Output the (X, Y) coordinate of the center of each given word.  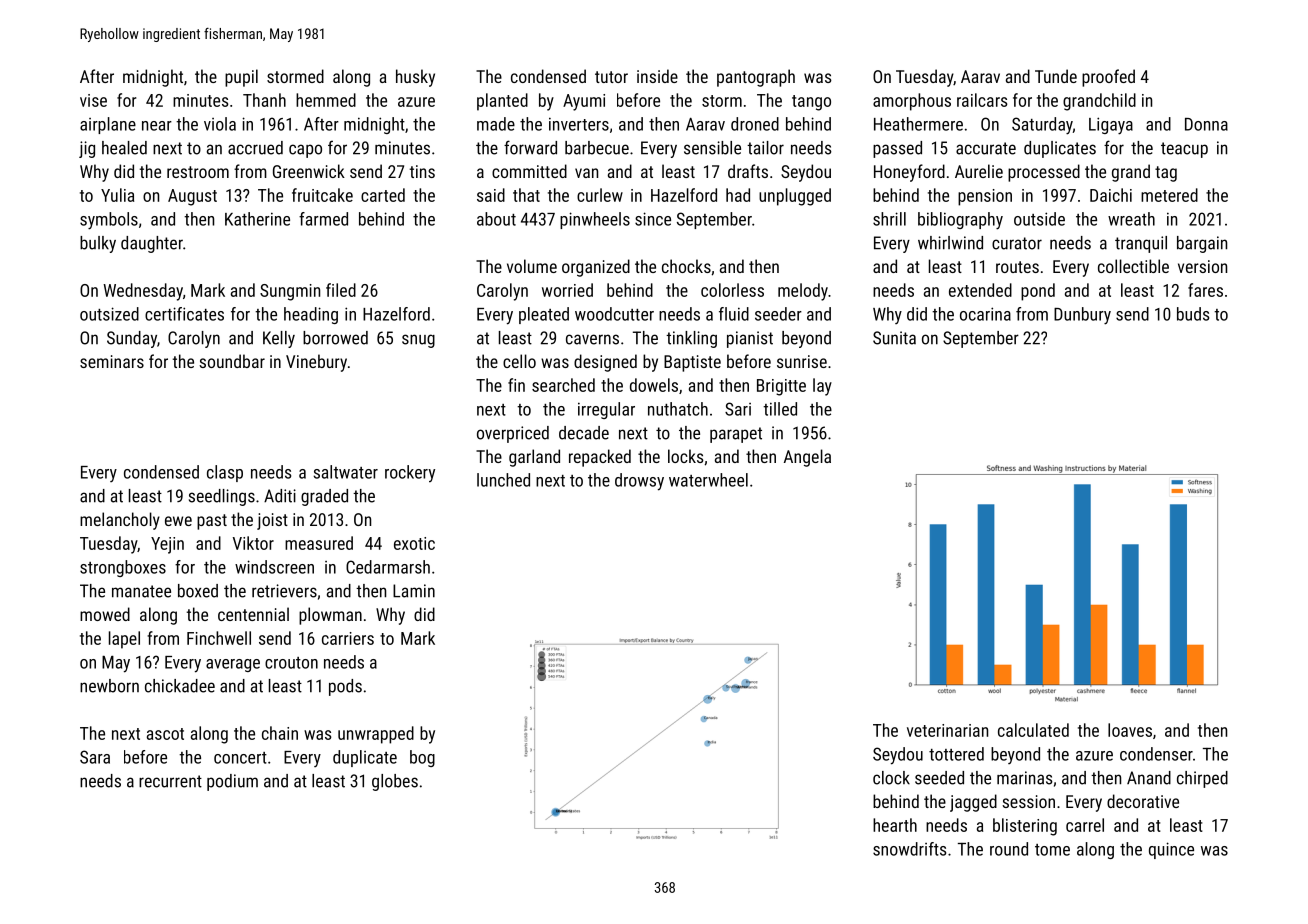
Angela (807, 458)
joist (272, 521)
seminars (112, 361)
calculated (1033, 730)
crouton (291, 663)
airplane (108, 125)
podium (232, 782)
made (496, 124)
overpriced (513, 434)
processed (1044, 173)
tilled (780, 409)
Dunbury (1082, 316)
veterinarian (947, 730)
